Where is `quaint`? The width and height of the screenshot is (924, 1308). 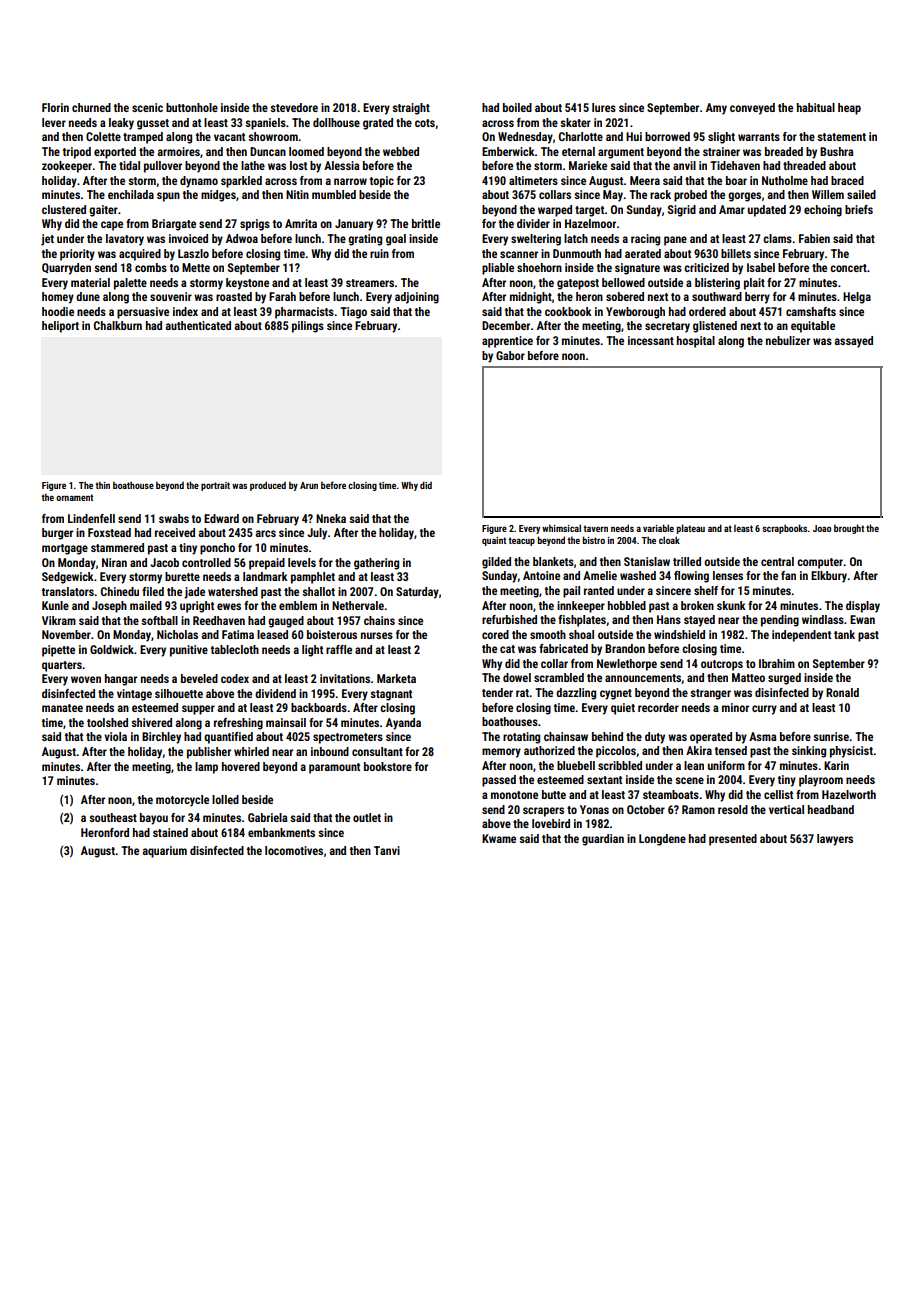 quaint is located at coordinates (494, 541).
